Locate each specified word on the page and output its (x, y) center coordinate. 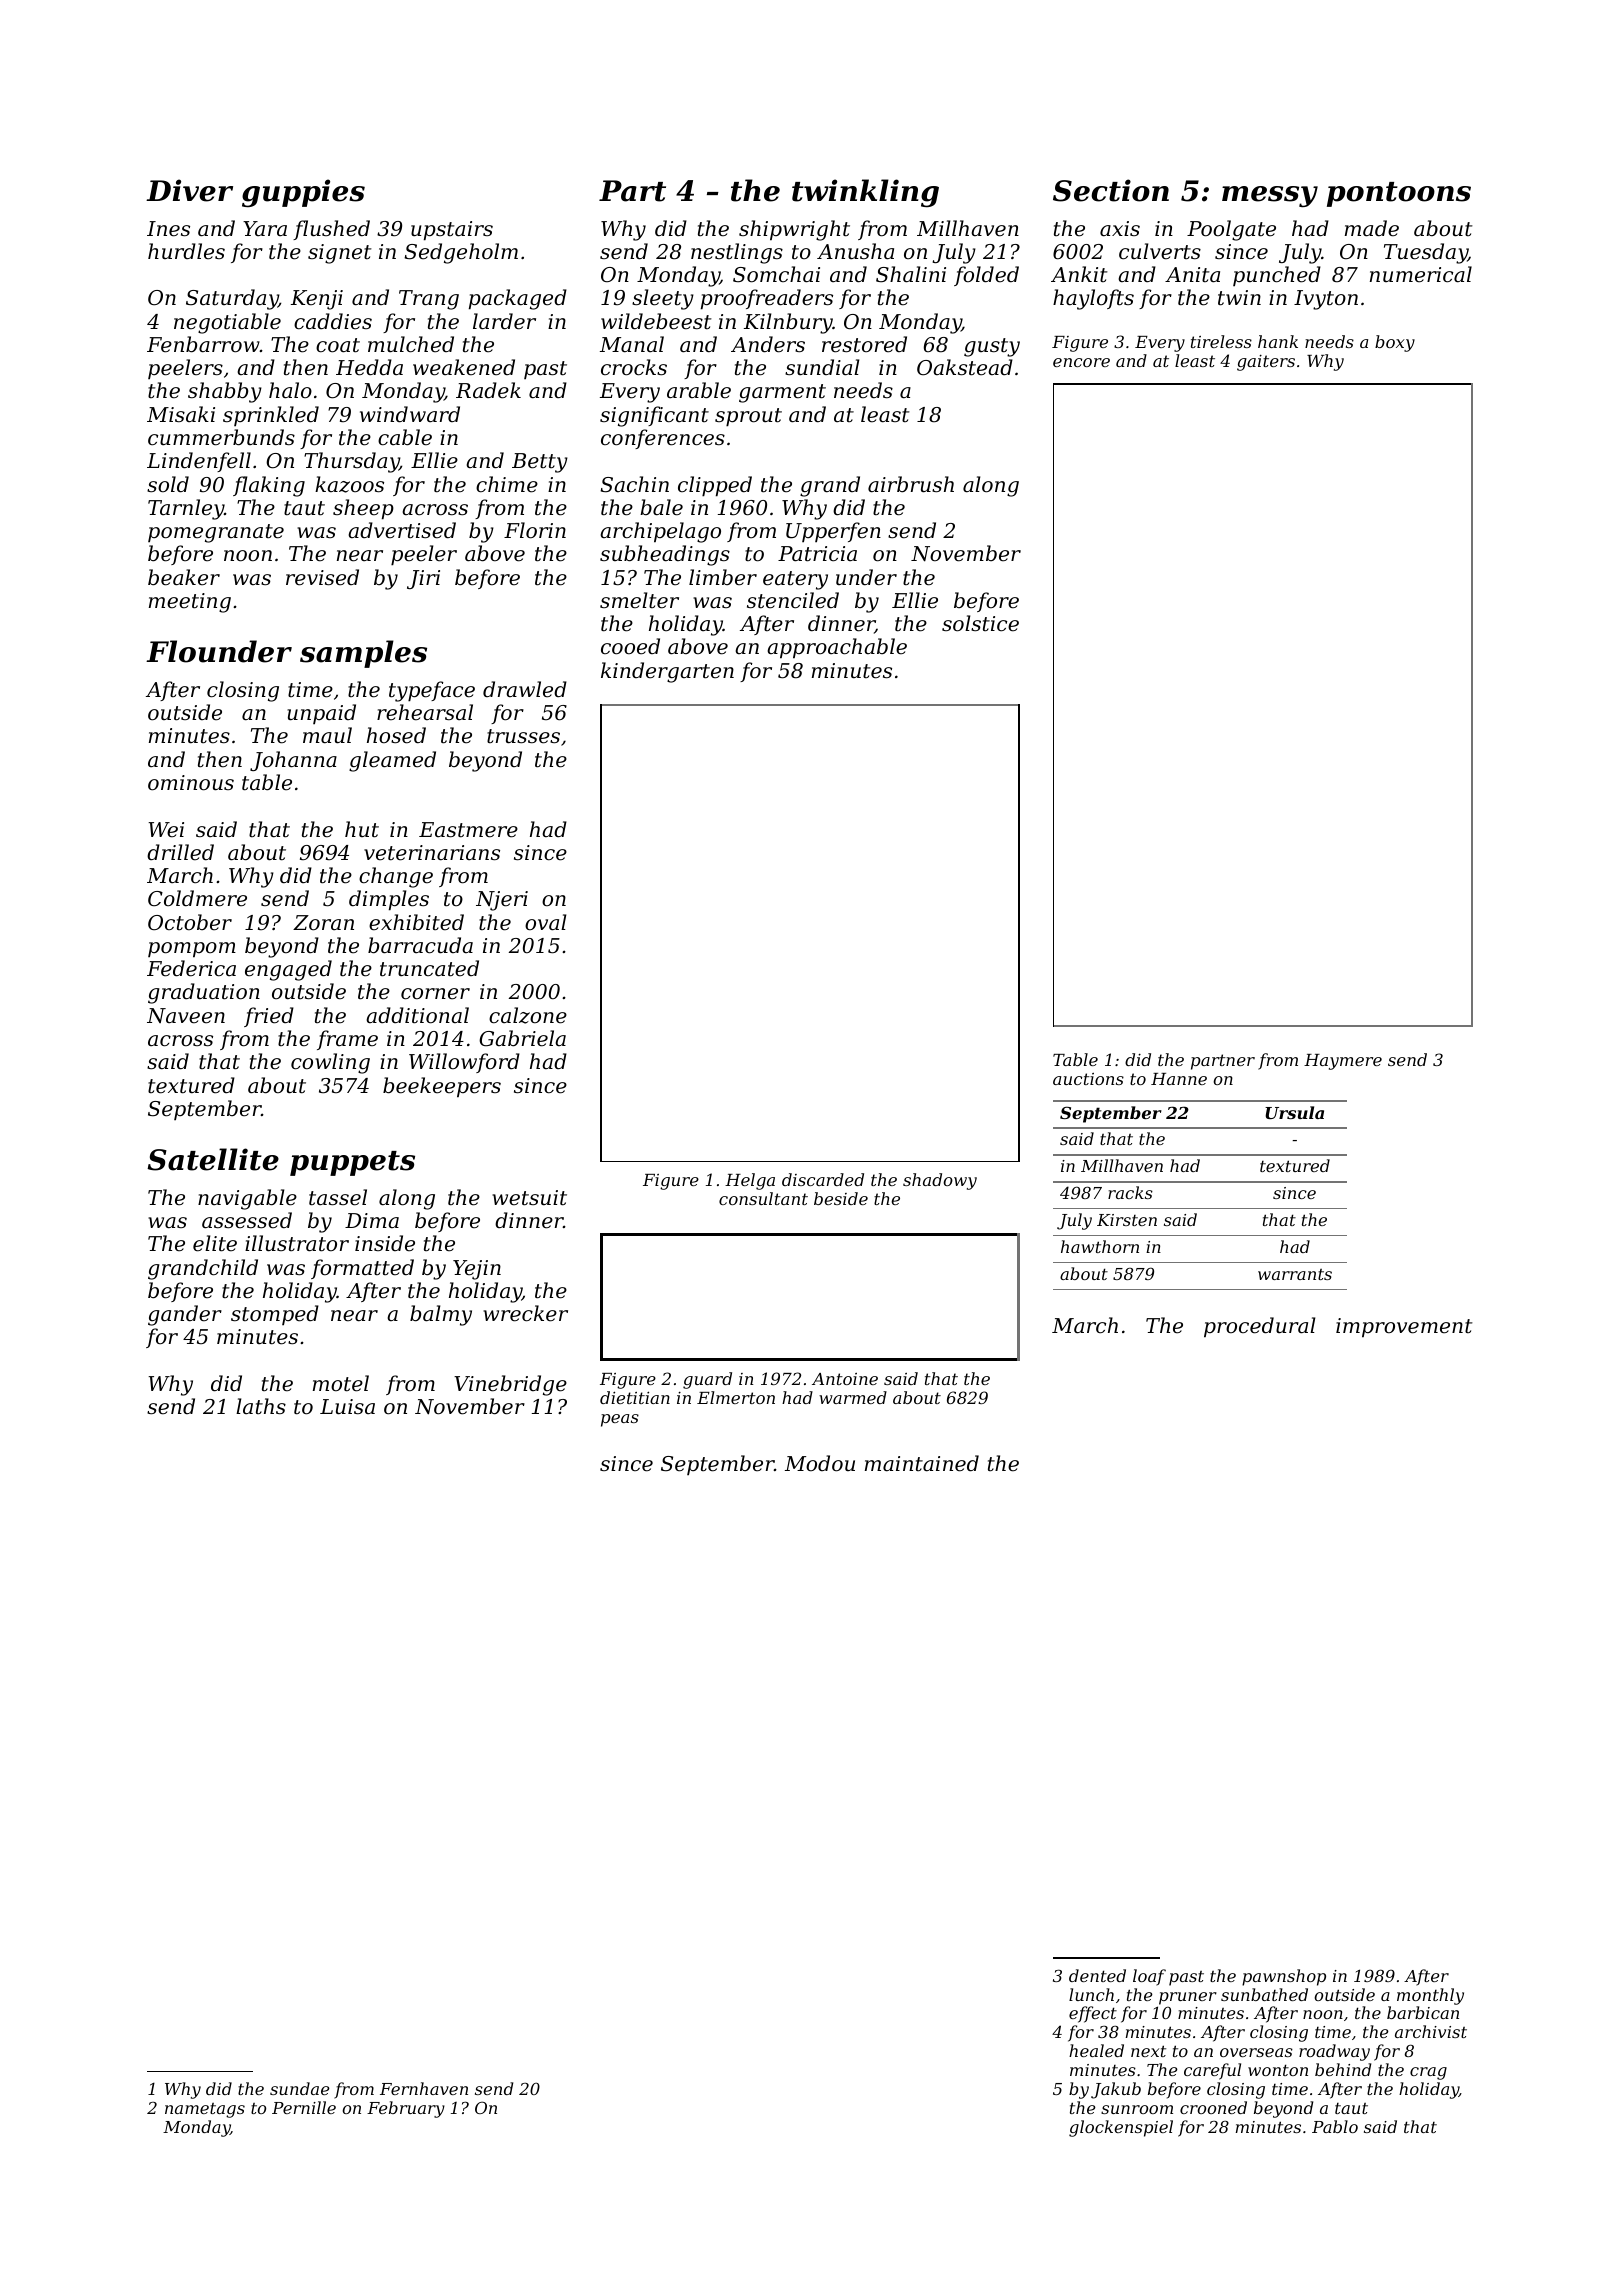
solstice (980, 623)
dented (1097, 1975)
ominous (191, 783)
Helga (750, 1181)
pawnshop (1284, 1977)
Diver (189, 190)
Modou (820, 1463)
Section (1111, 190)
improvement (1404, 1328)
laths (261, 1406)
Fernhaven (424, 2088)
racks (1130, 1192)
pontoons (1399, 194)
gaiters (1266, 363)
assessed (247, 1220)
